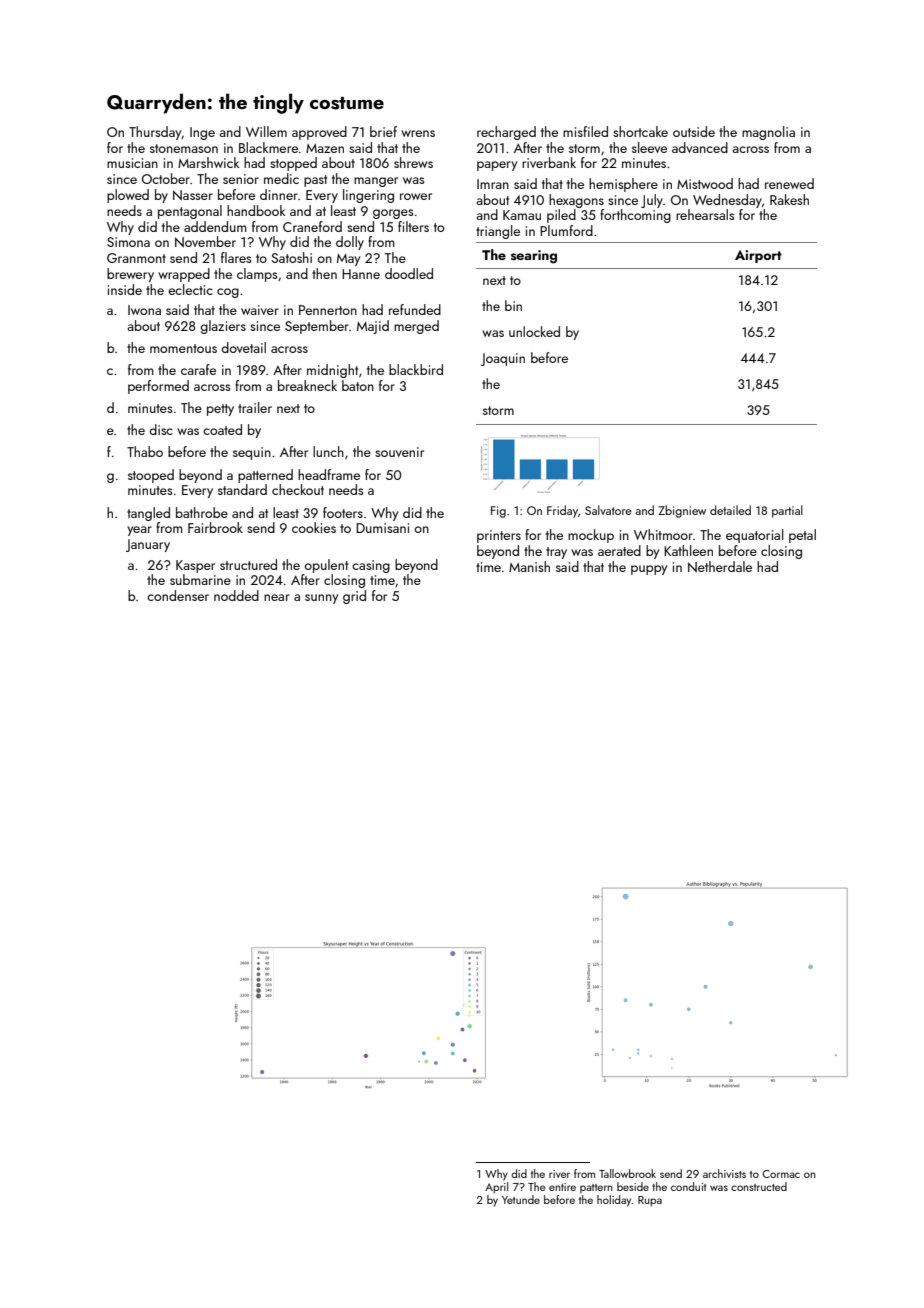  I want to click on puppy, so click(649, 570).
